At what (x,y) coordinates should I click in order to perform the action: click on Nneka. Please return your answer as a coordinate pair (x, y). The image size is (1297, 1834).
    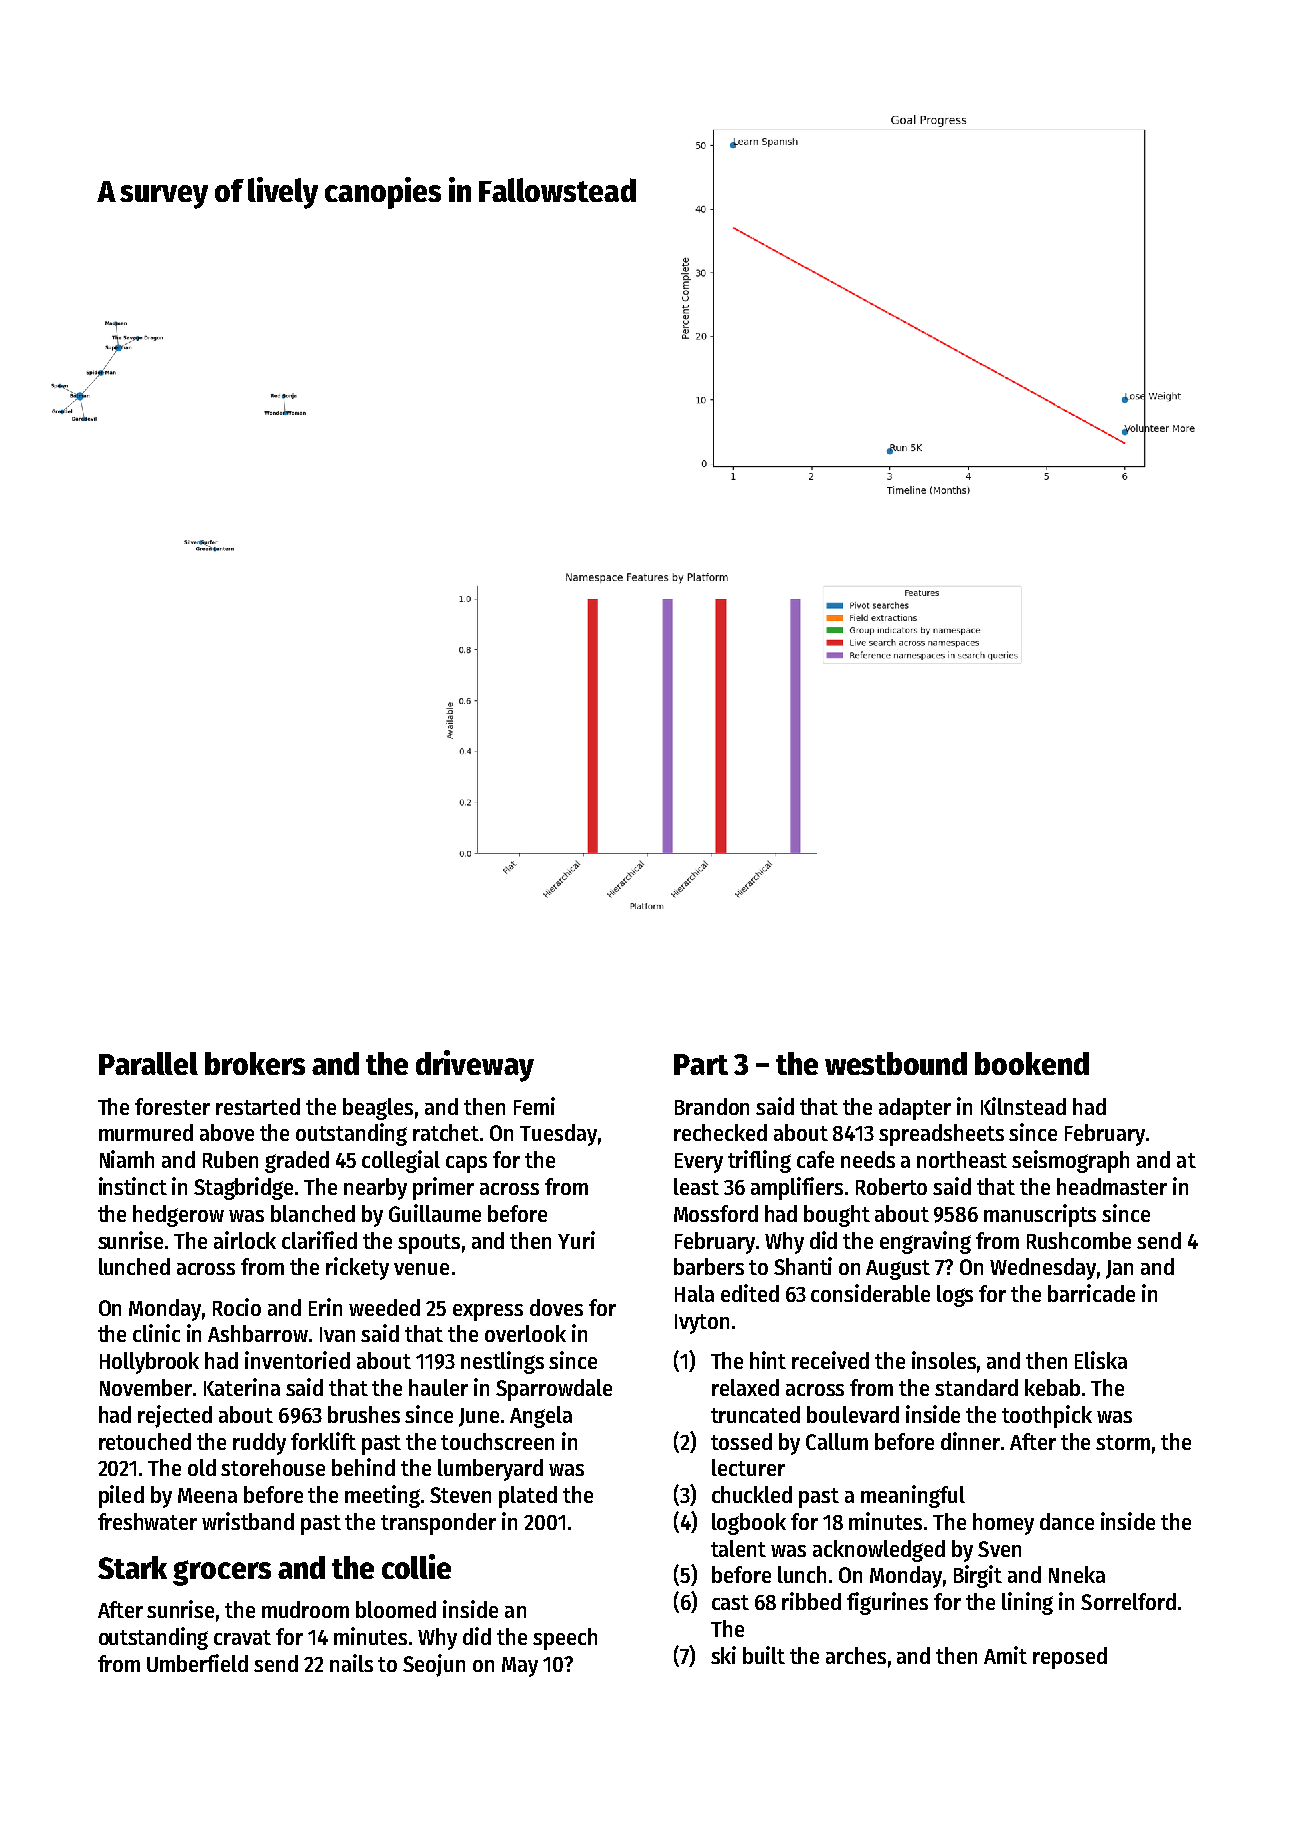
    Looking at the image, I should click on (1077, 1574).
